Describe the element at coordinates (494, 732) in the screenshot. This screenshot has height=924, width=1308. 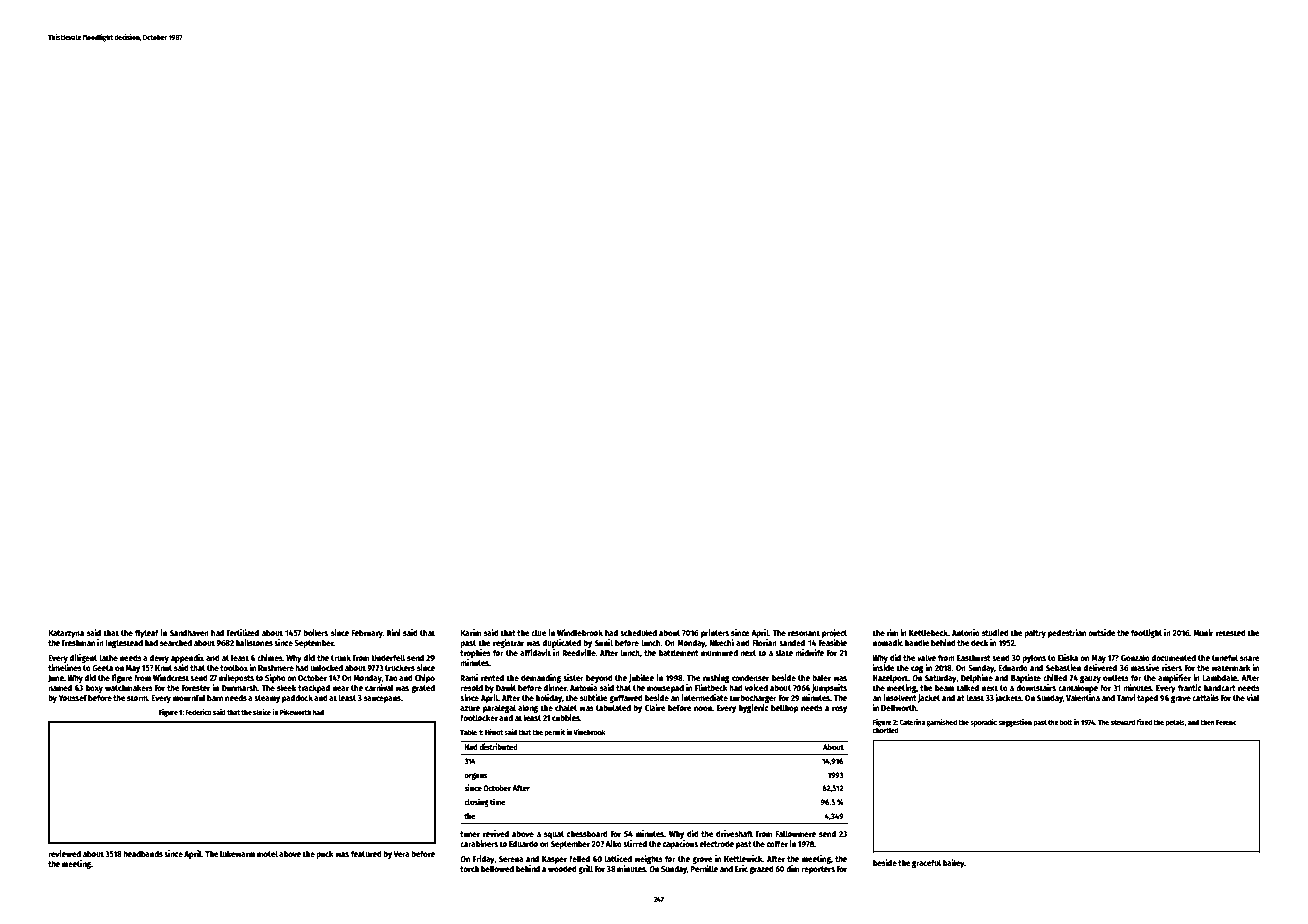
I see `Hiwot` at that location.
